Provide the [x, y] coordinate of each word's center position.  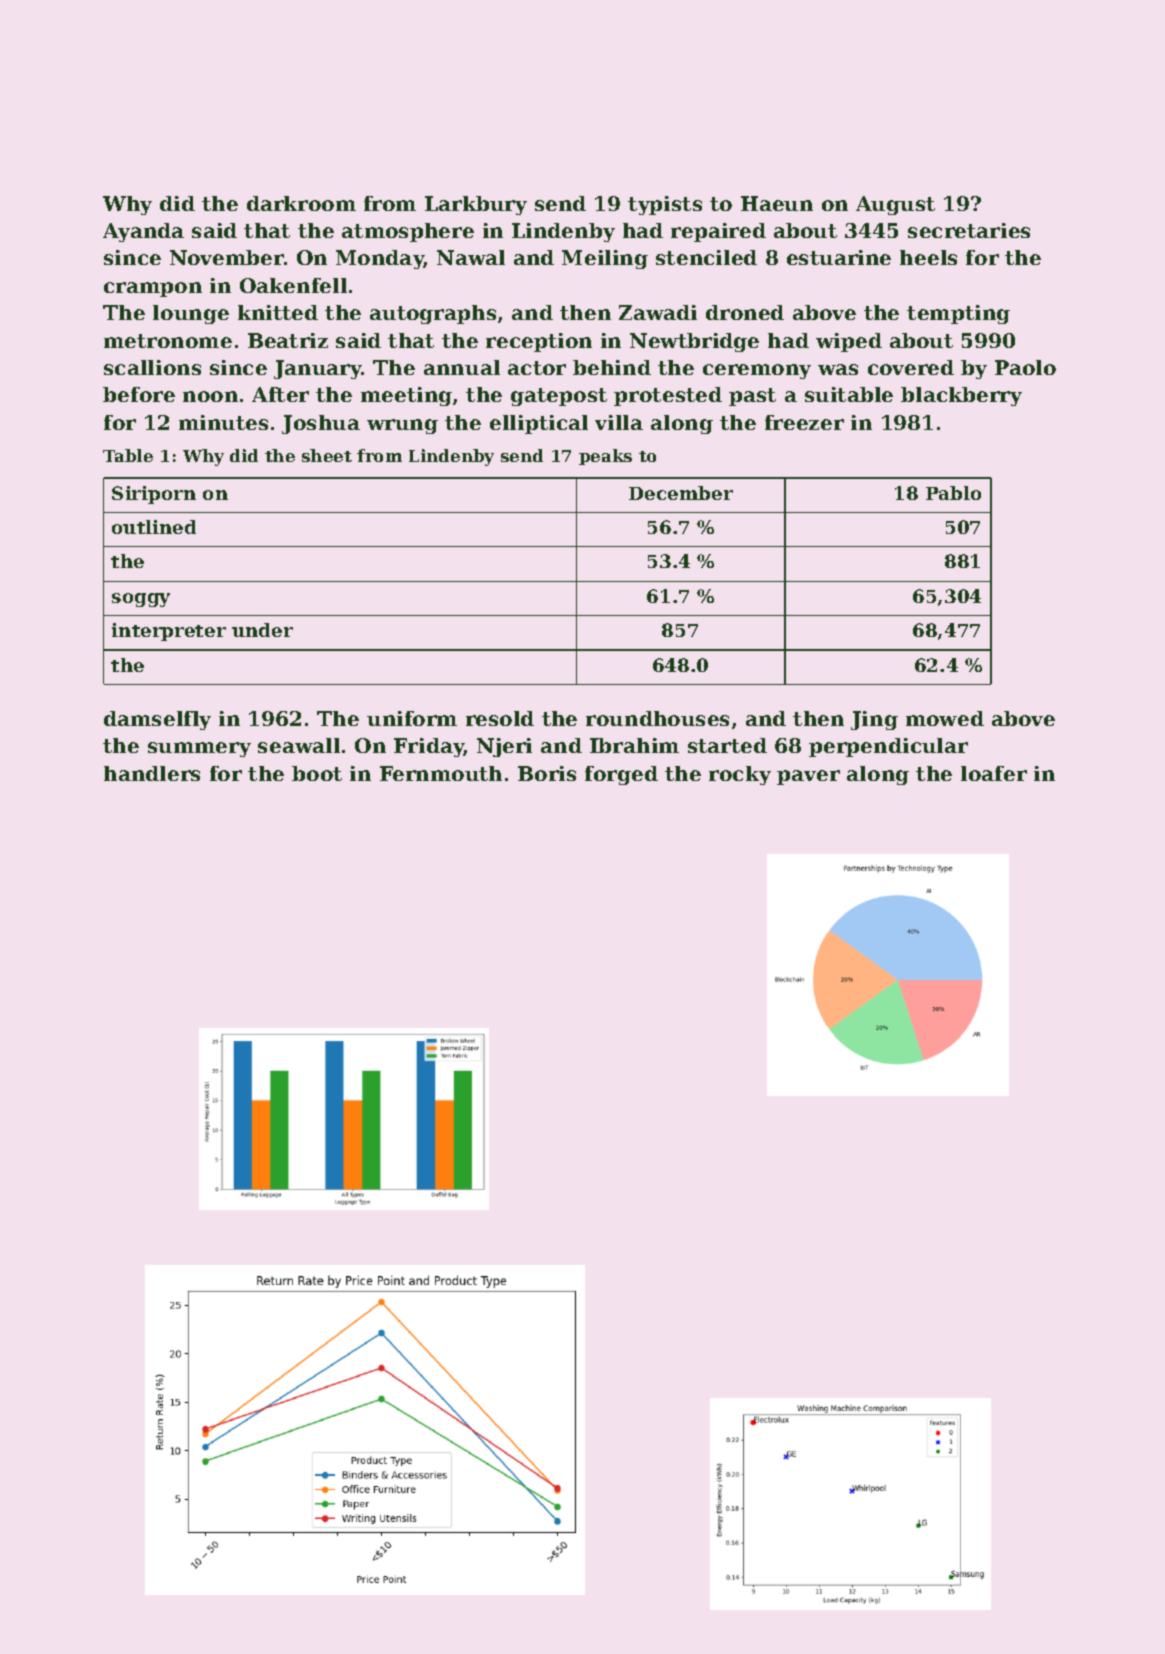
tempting [958, 314]
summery [199, 749]
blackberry [961, 396]
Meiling [605, 259]
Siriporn [154, 495]
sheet [327, 455]
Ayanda [143, 232]
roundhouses [657, 718]
